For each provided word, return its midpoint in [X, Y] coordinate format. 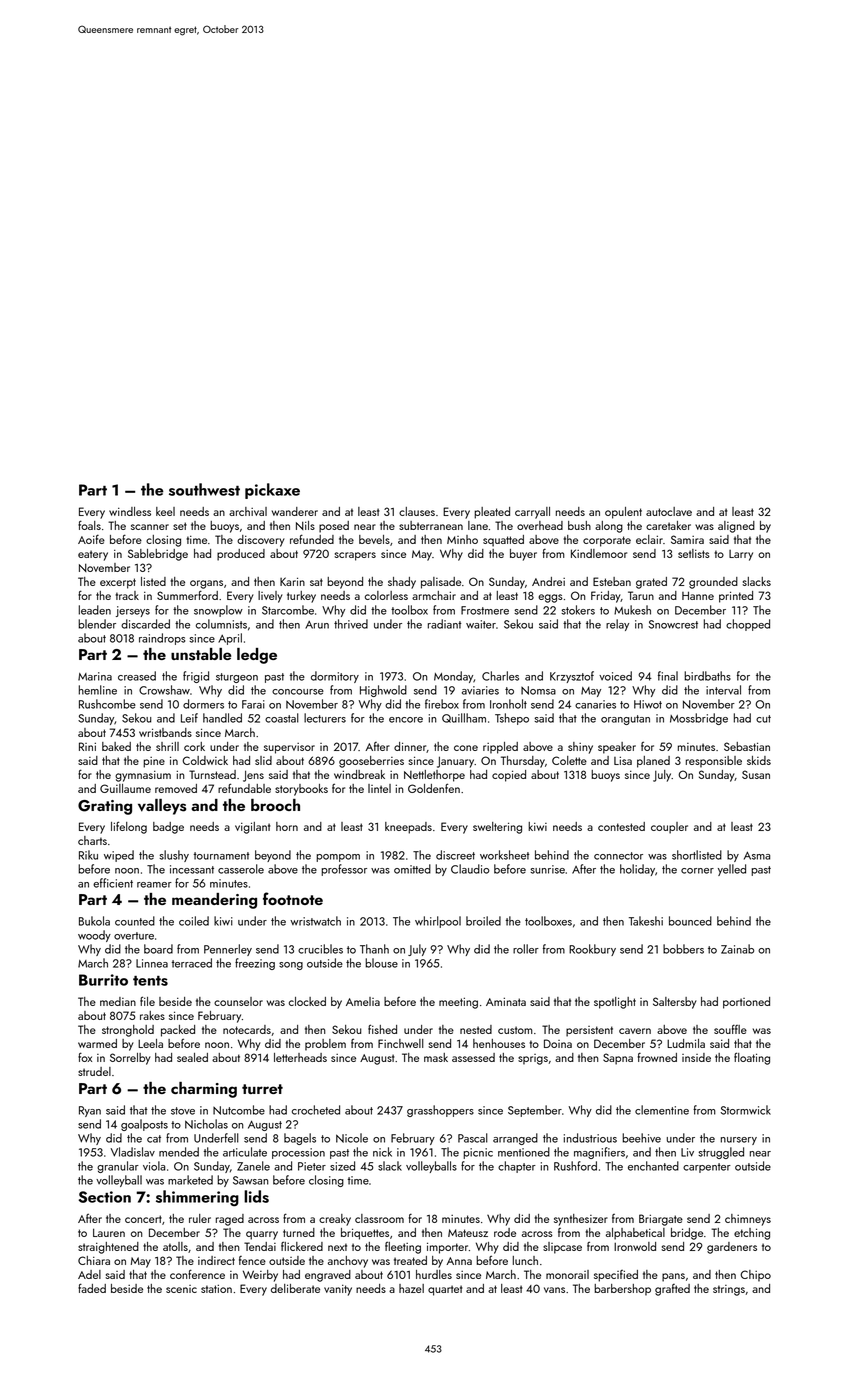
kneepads [408, 828]
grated [651, 583]
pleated [492, 513]
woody [94, 936]
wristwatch [315, 921]
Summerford [187, 595]
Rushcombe [107, 704]
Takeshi [646, 921]
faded [92, 1288]
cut [763, 719]
